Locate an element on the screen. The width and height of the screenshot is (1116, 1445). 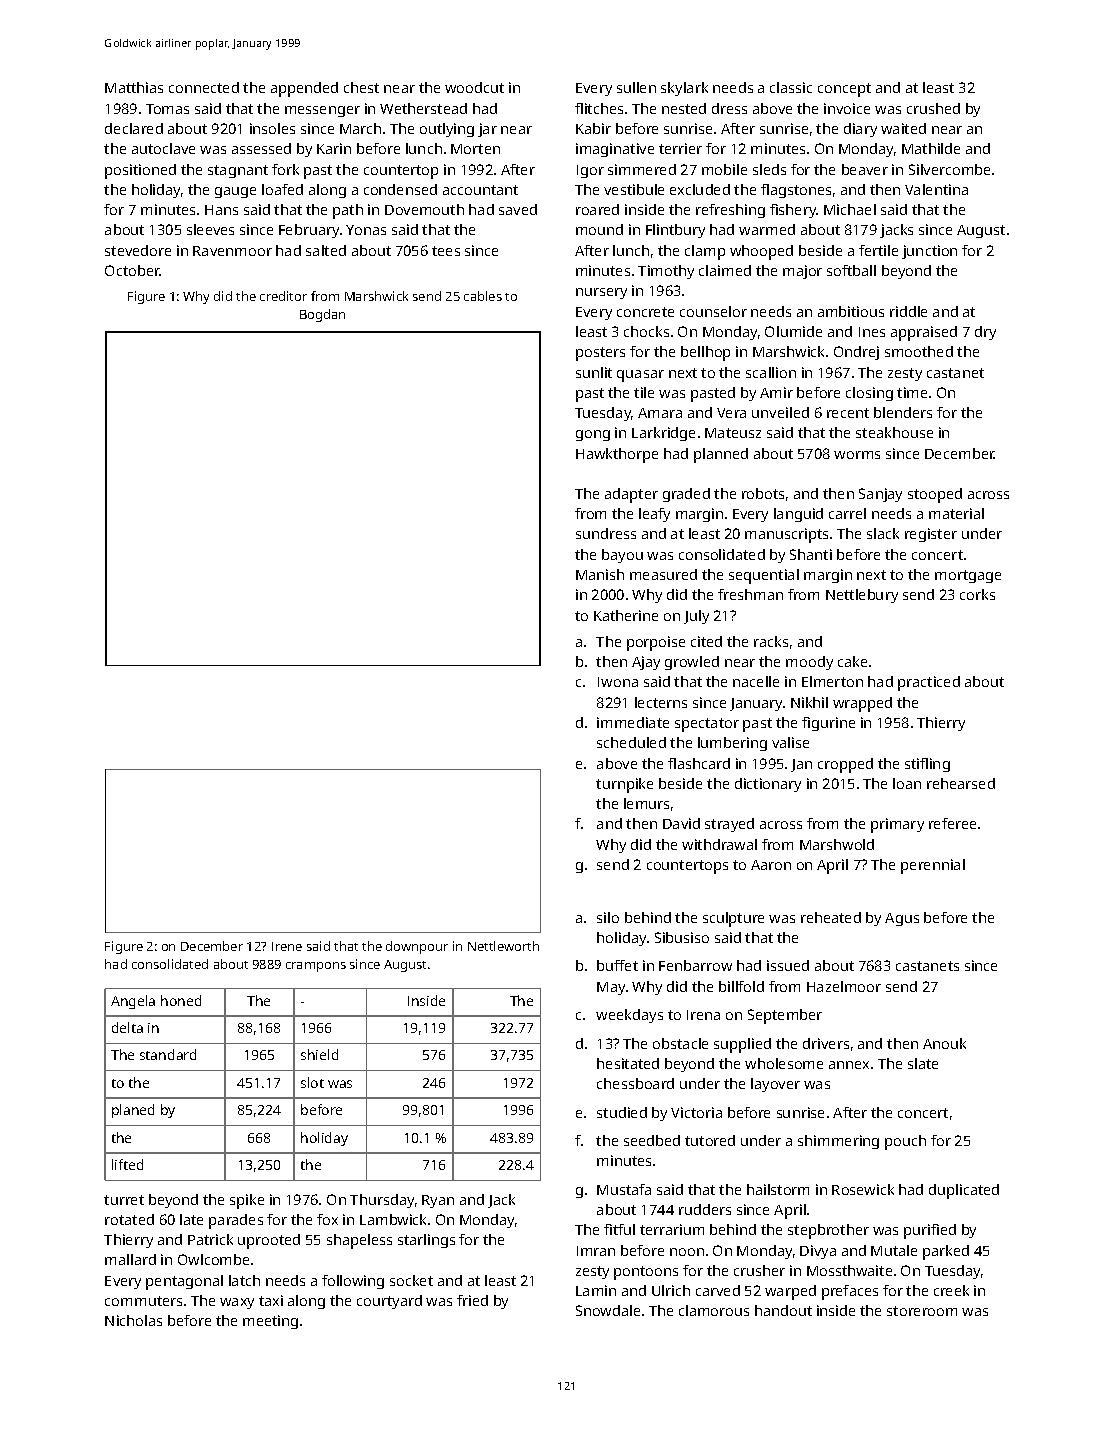
adapter is located at coordinates (631, 495).
